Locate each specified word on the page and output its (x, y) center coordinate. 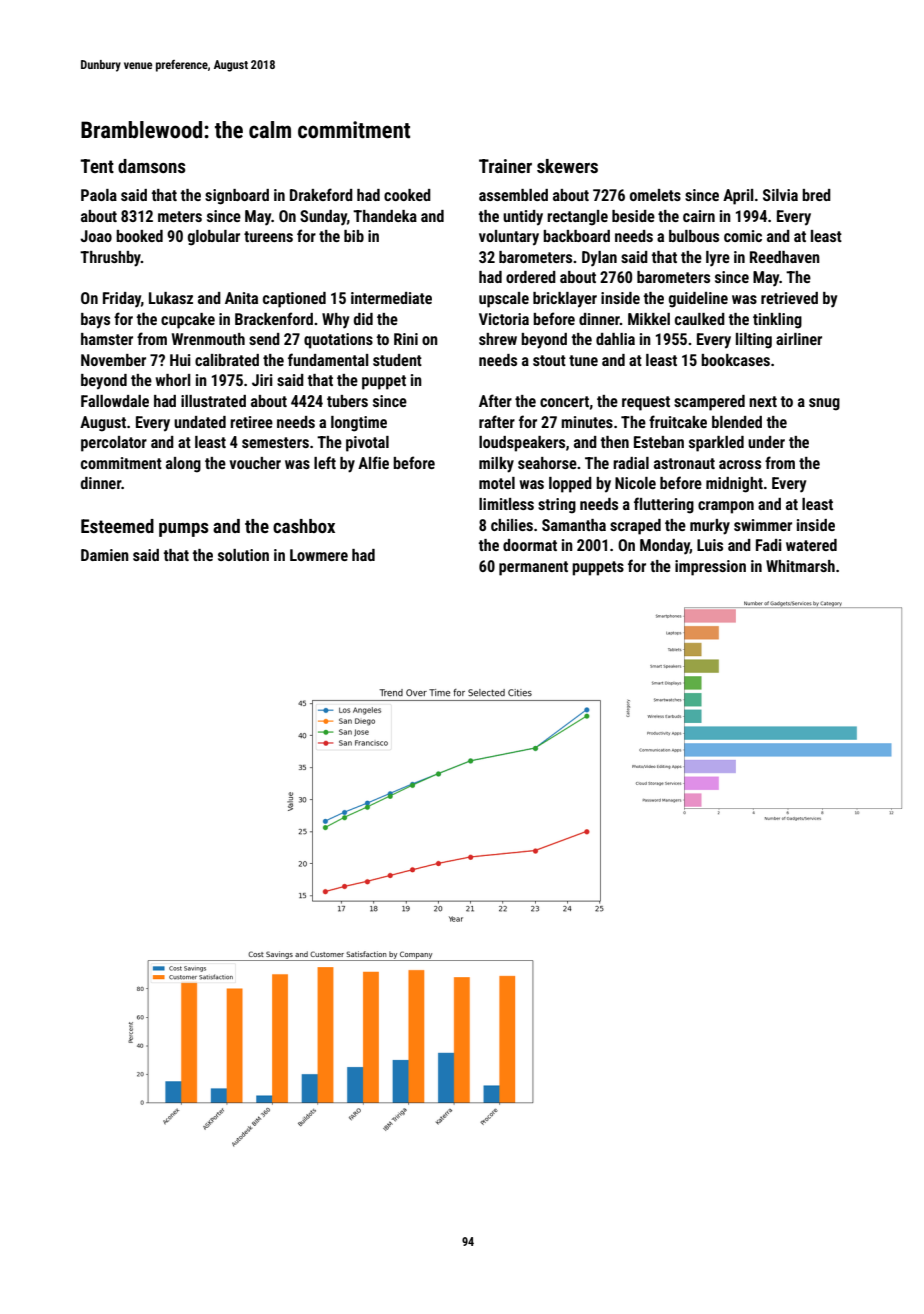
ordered (531, 277)
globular (214, 238)
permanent (533, 568)
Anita (241, 298)
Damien (105, 555)
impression (710, 568)
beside (633, 216)
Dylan (599, 259)
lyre (718, 259)
